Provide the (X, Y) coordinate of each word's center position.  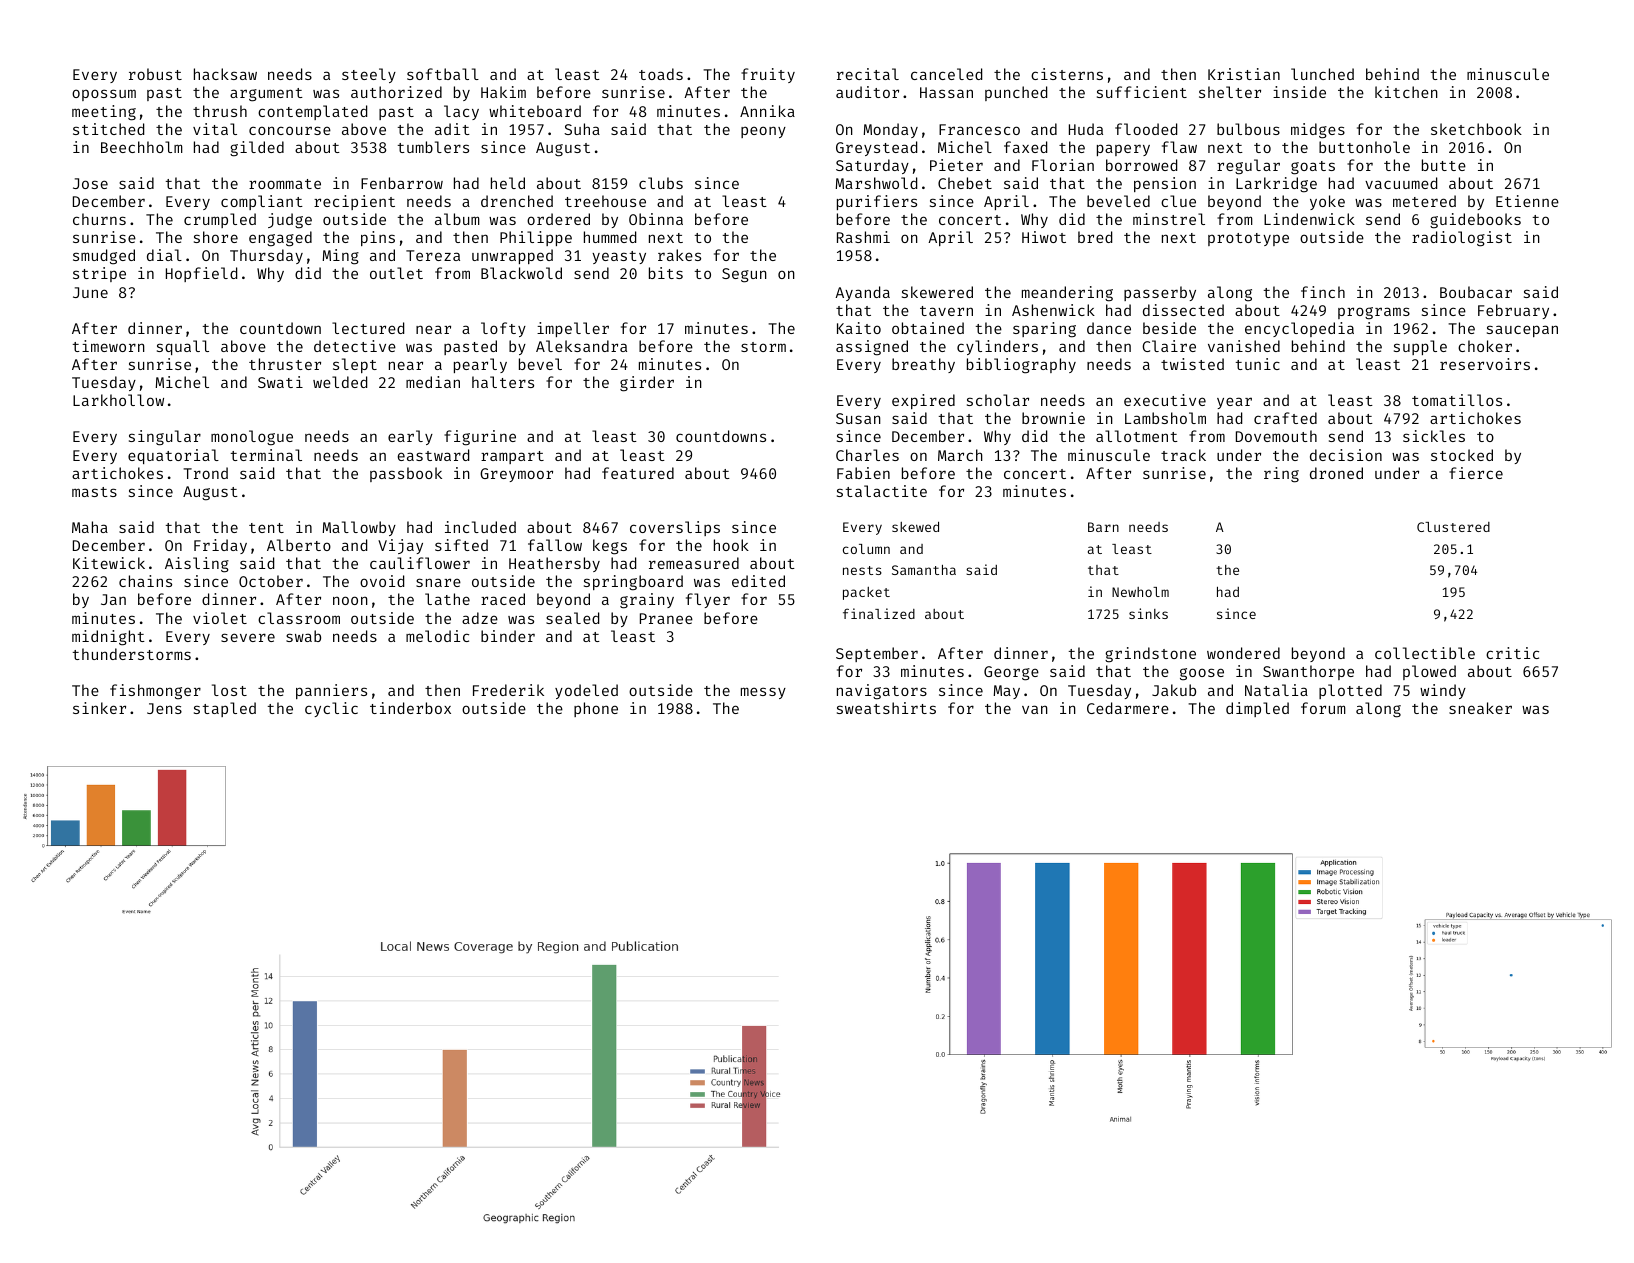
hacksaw (225, 74)
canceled (946, 74)
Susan (858, 418)
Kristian (1244, 74)
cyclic (331, 709)
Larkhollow (118, 400)
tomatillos (1457, 400)
